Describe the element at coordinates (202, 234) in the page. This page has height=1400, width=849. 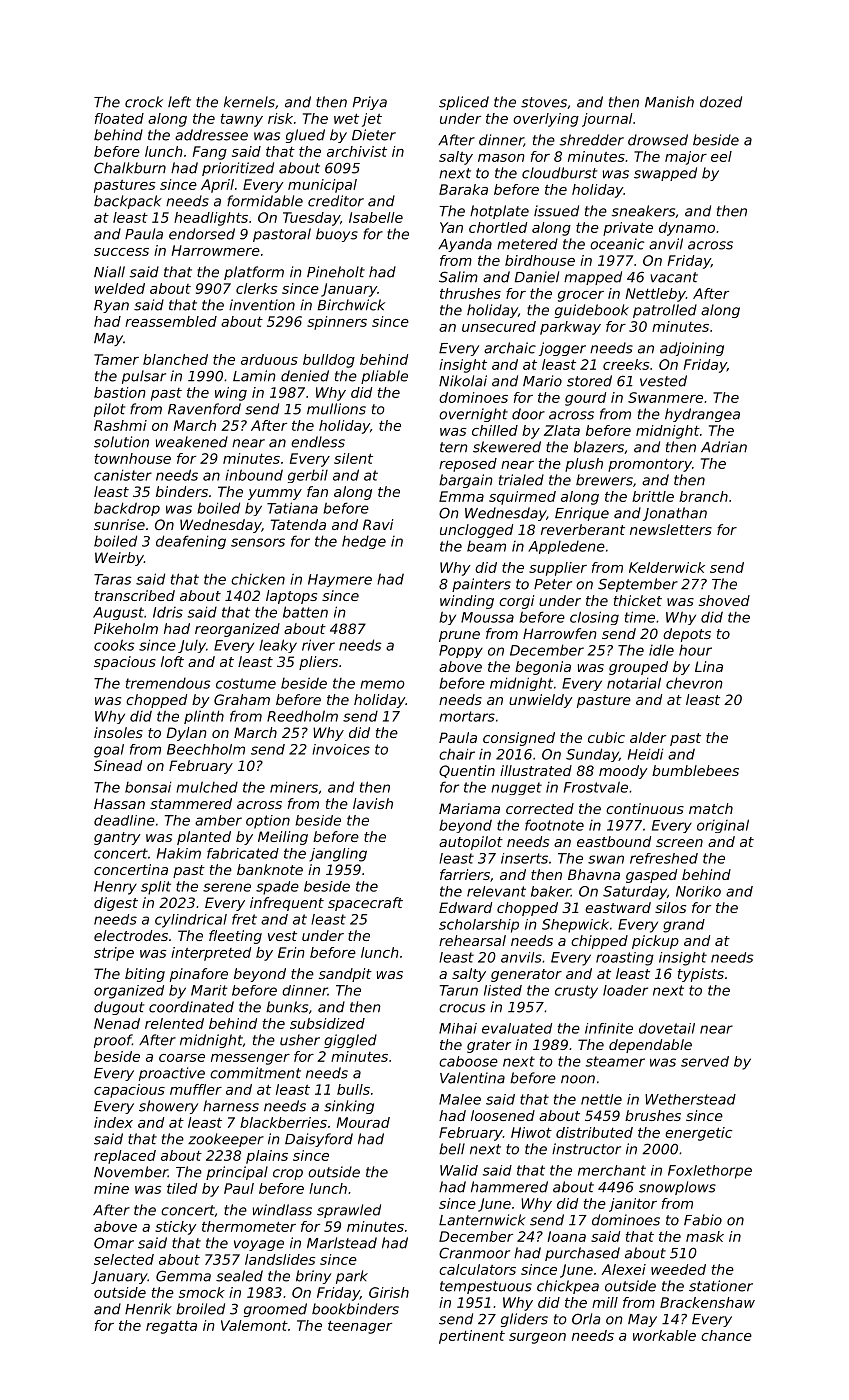
I see `endorsed` at that location.
